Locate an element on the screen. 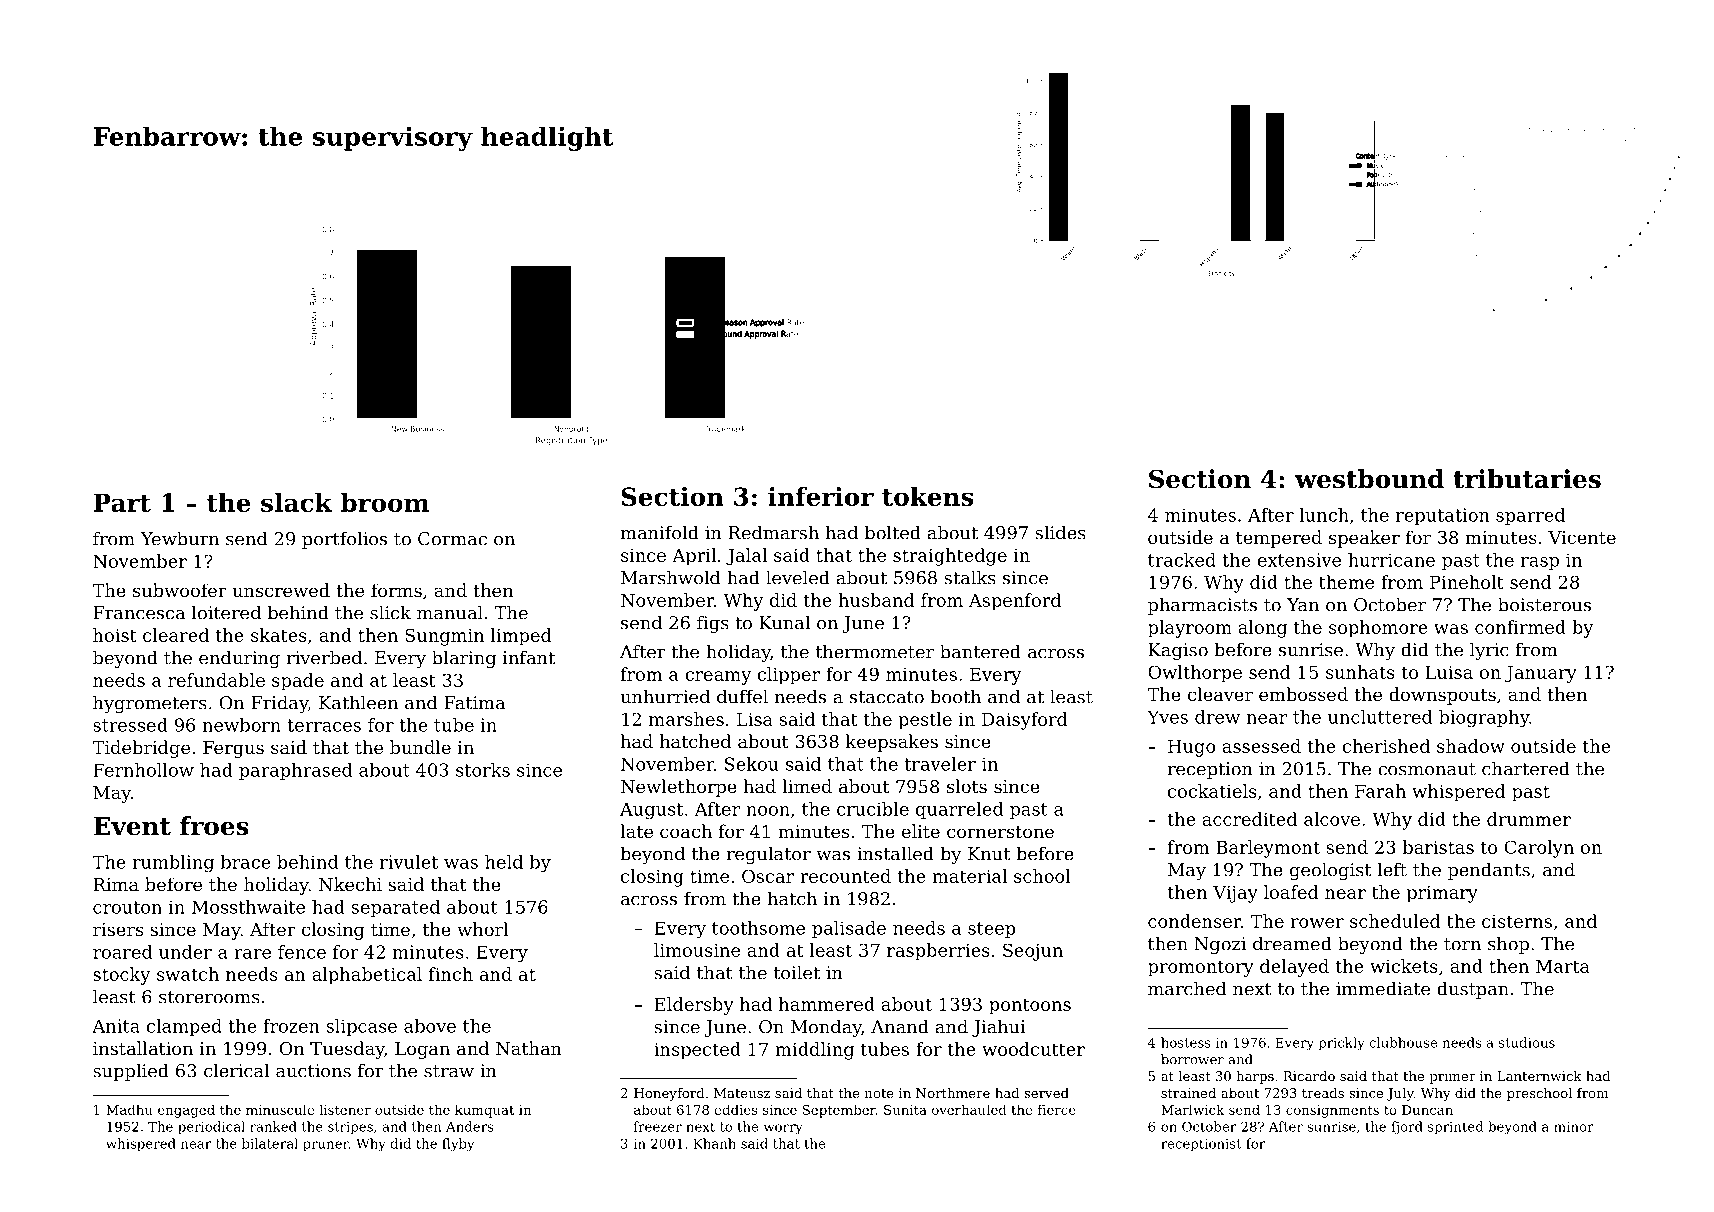 This screenshot has width=1714, height=1212. boisterous is located at coordinates (1544, 604).
